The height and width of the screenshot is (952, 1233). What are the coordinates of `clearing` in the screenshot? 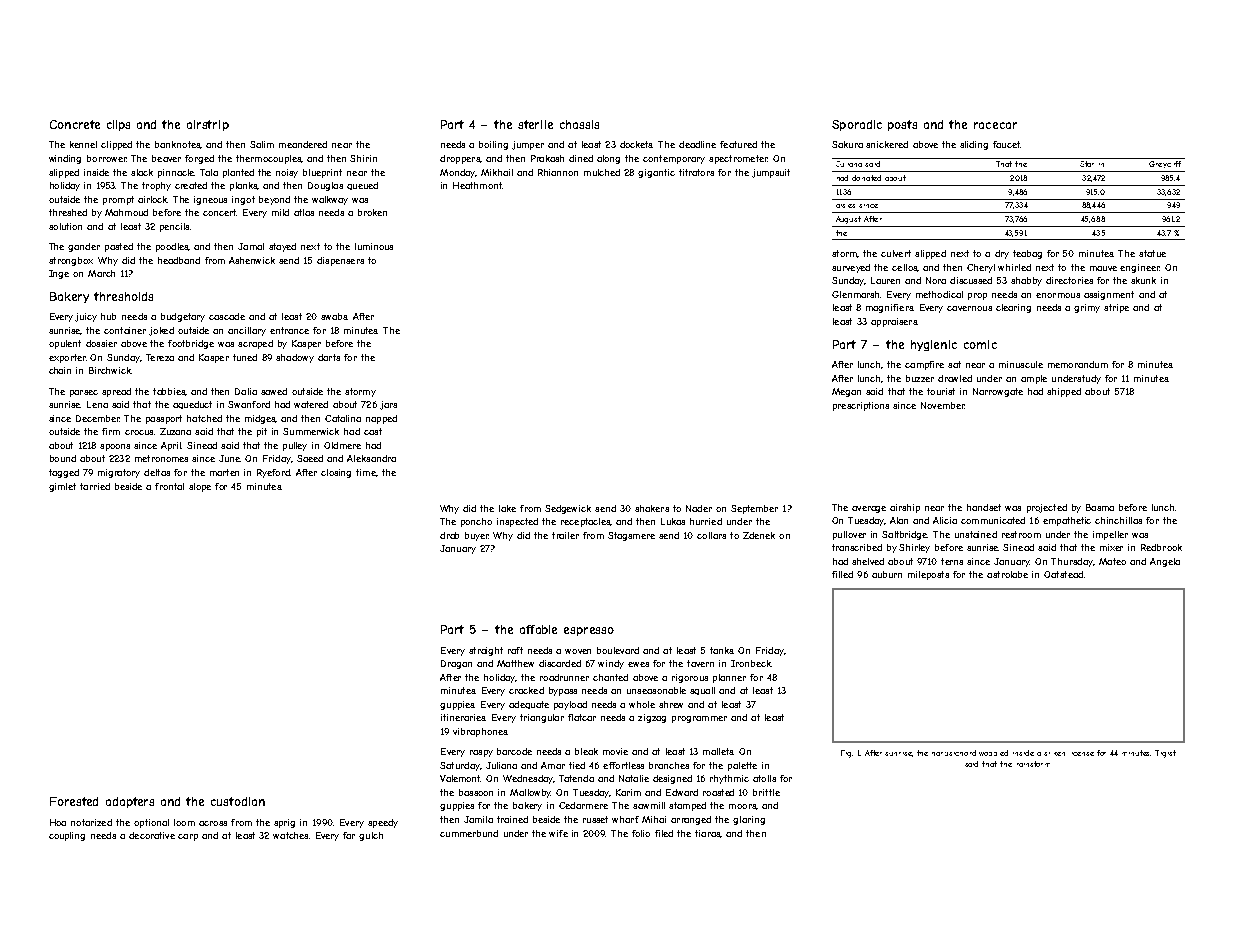 It's located at (1013, 308).
